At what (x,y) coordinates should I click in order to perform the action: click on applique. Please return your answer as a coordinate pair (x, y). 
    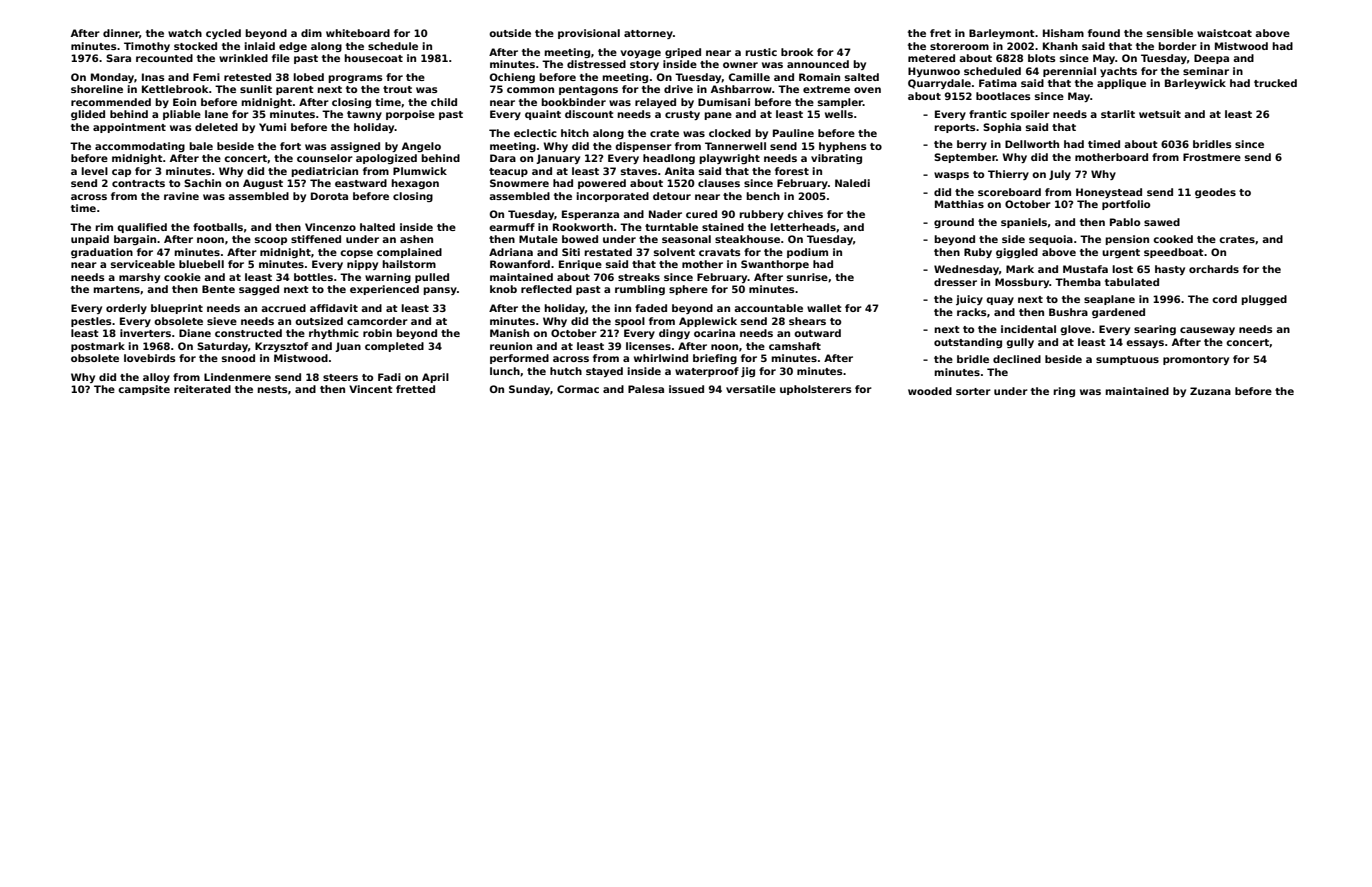
    Looking at the image, I should click on (1121, 84).
